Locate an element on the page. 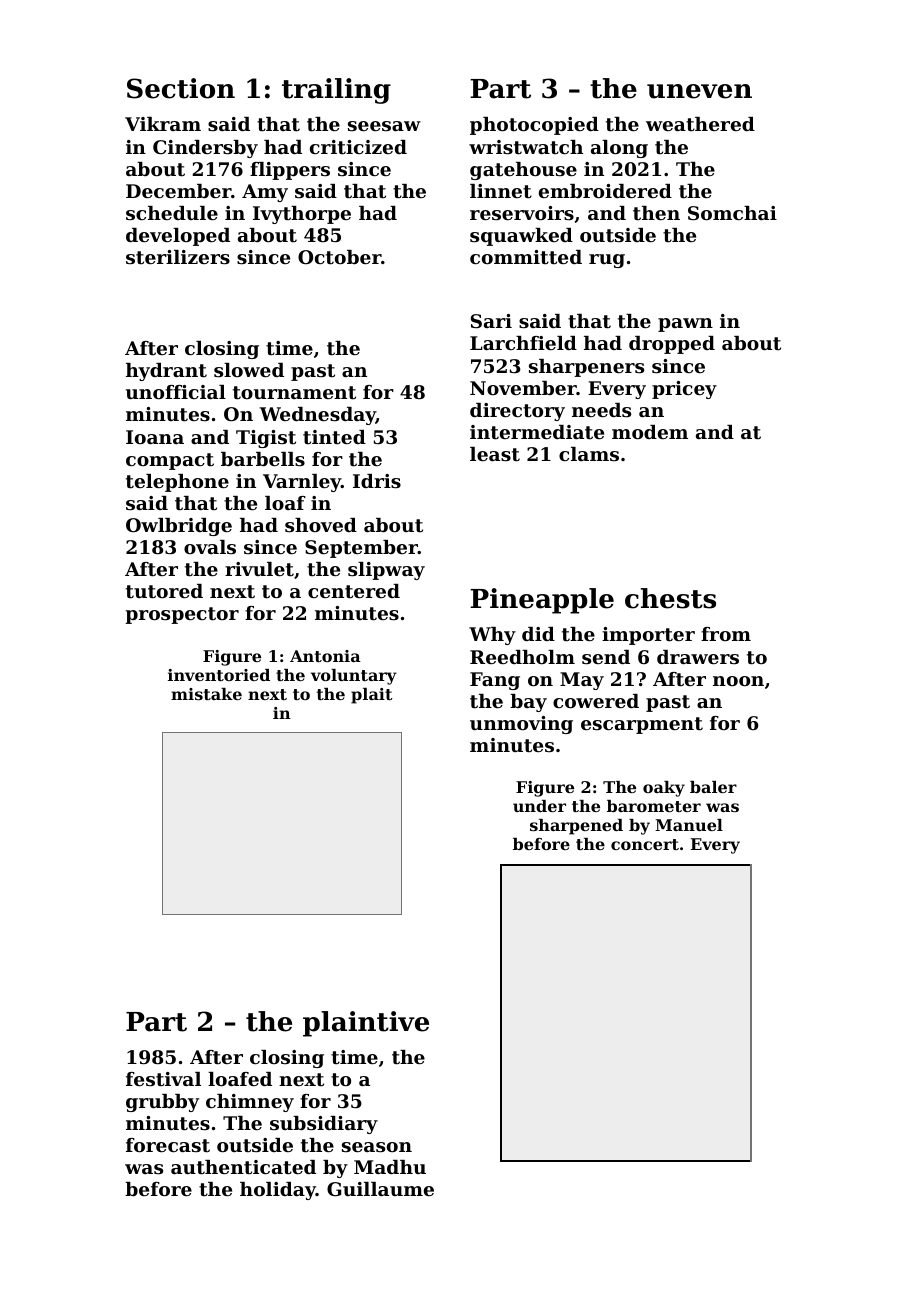 The width and height of the image is (908, 1316). festival is located at coordinates (163, 1079).
